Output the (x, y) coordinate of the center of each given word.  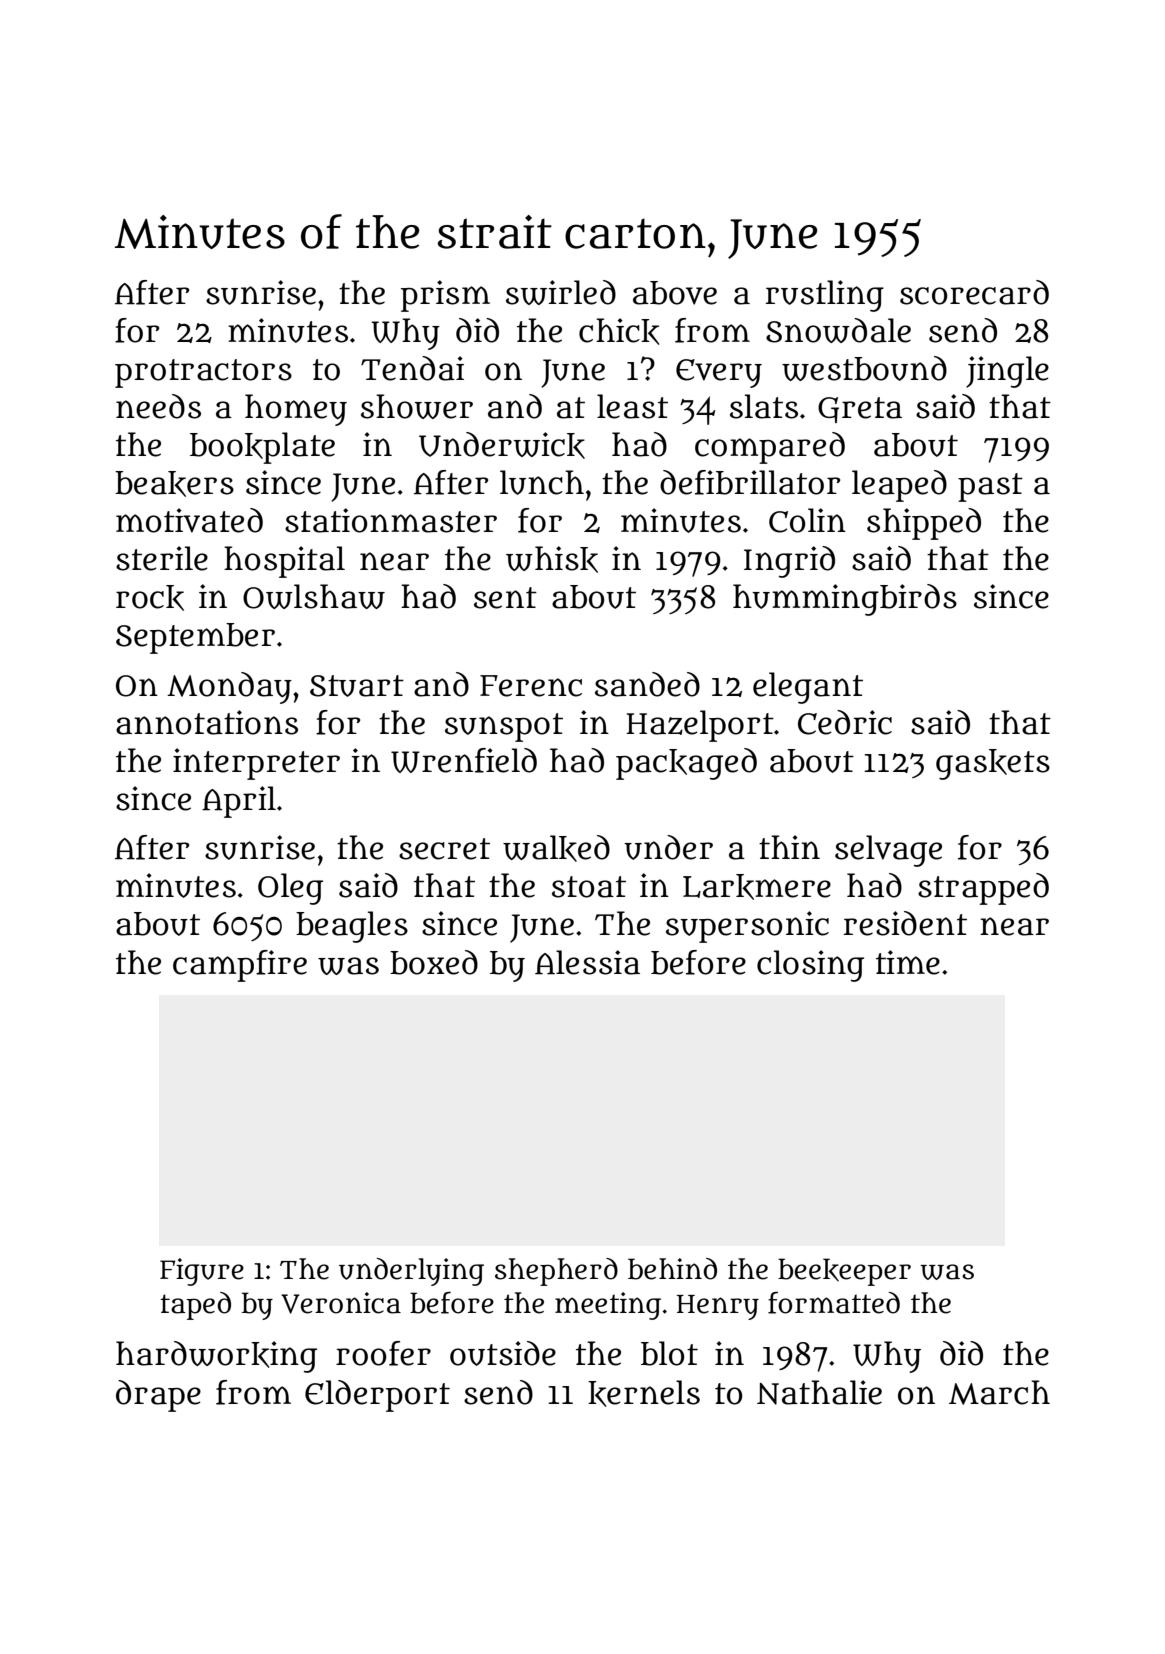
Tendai (412, 368)
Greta (860, 410)
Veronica (341, 1303)
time (908, 962)
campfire (240, 966)
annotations (207, 722)
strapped (983, 889)
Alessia (587, 962)
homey (296, 410)
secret (444, 849)
